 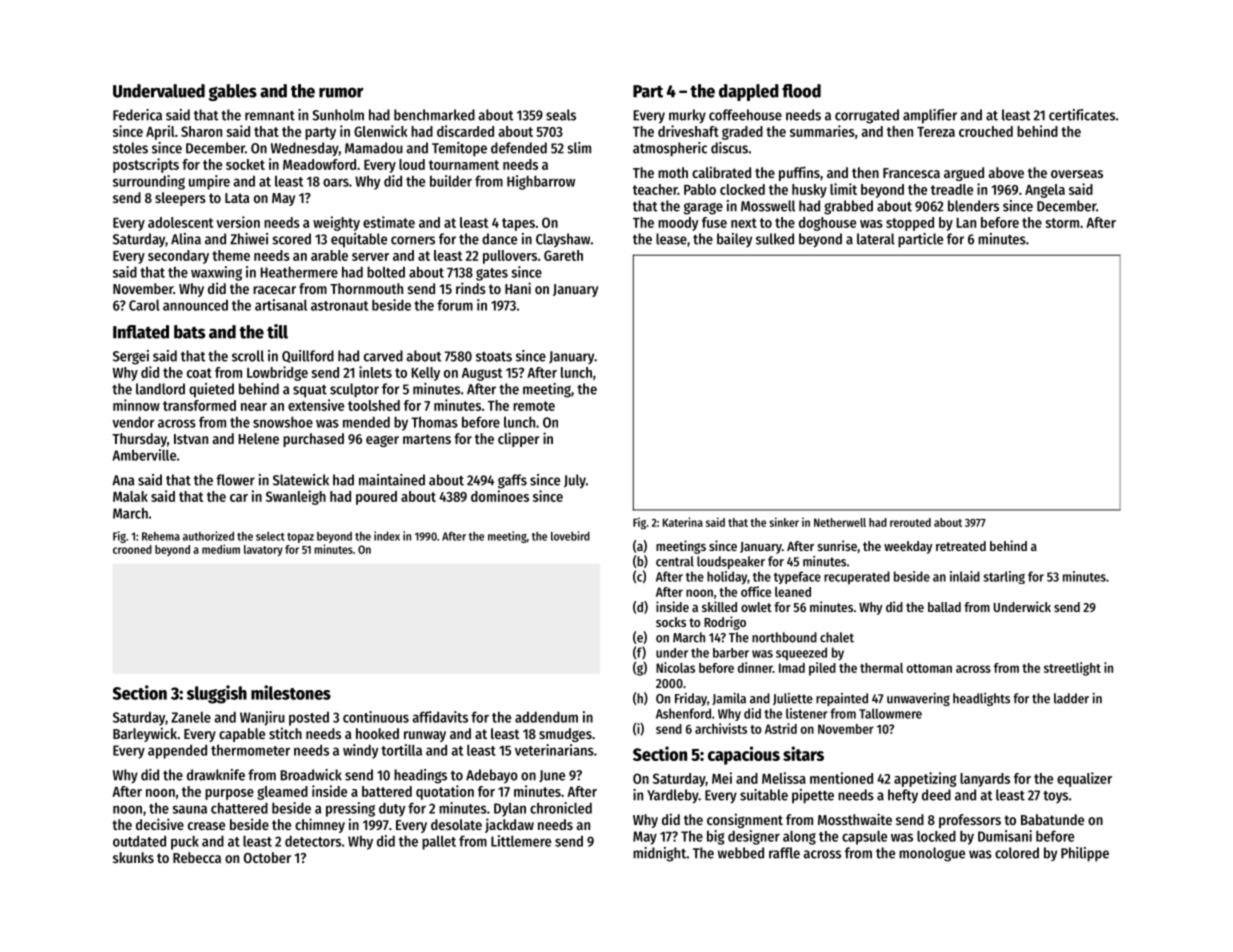 What do you see at coordinates (189, 809) in the screenshot?
I see `sauna` at bounding box center [189, 809].
